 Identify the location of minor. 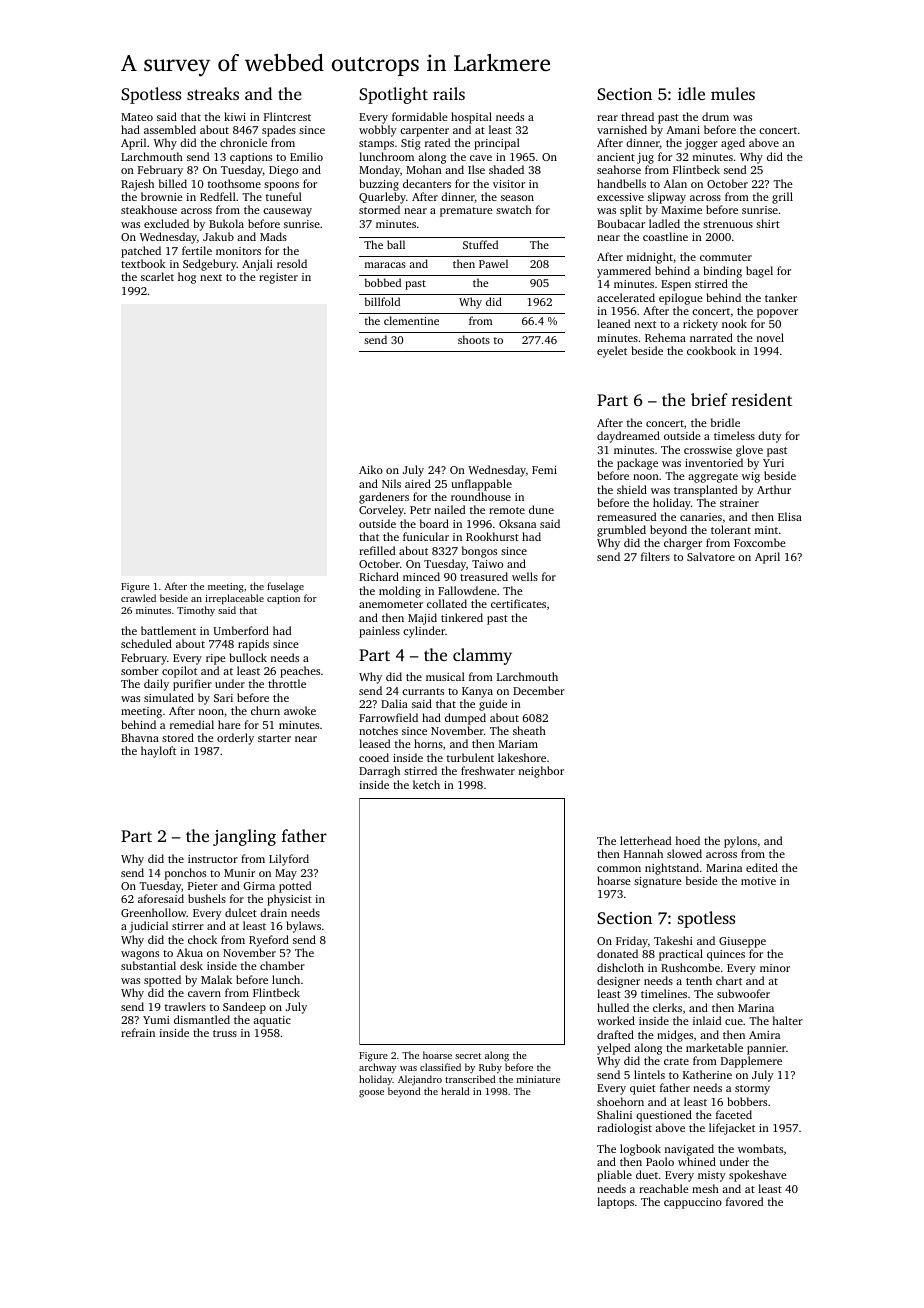
(775, 968).
